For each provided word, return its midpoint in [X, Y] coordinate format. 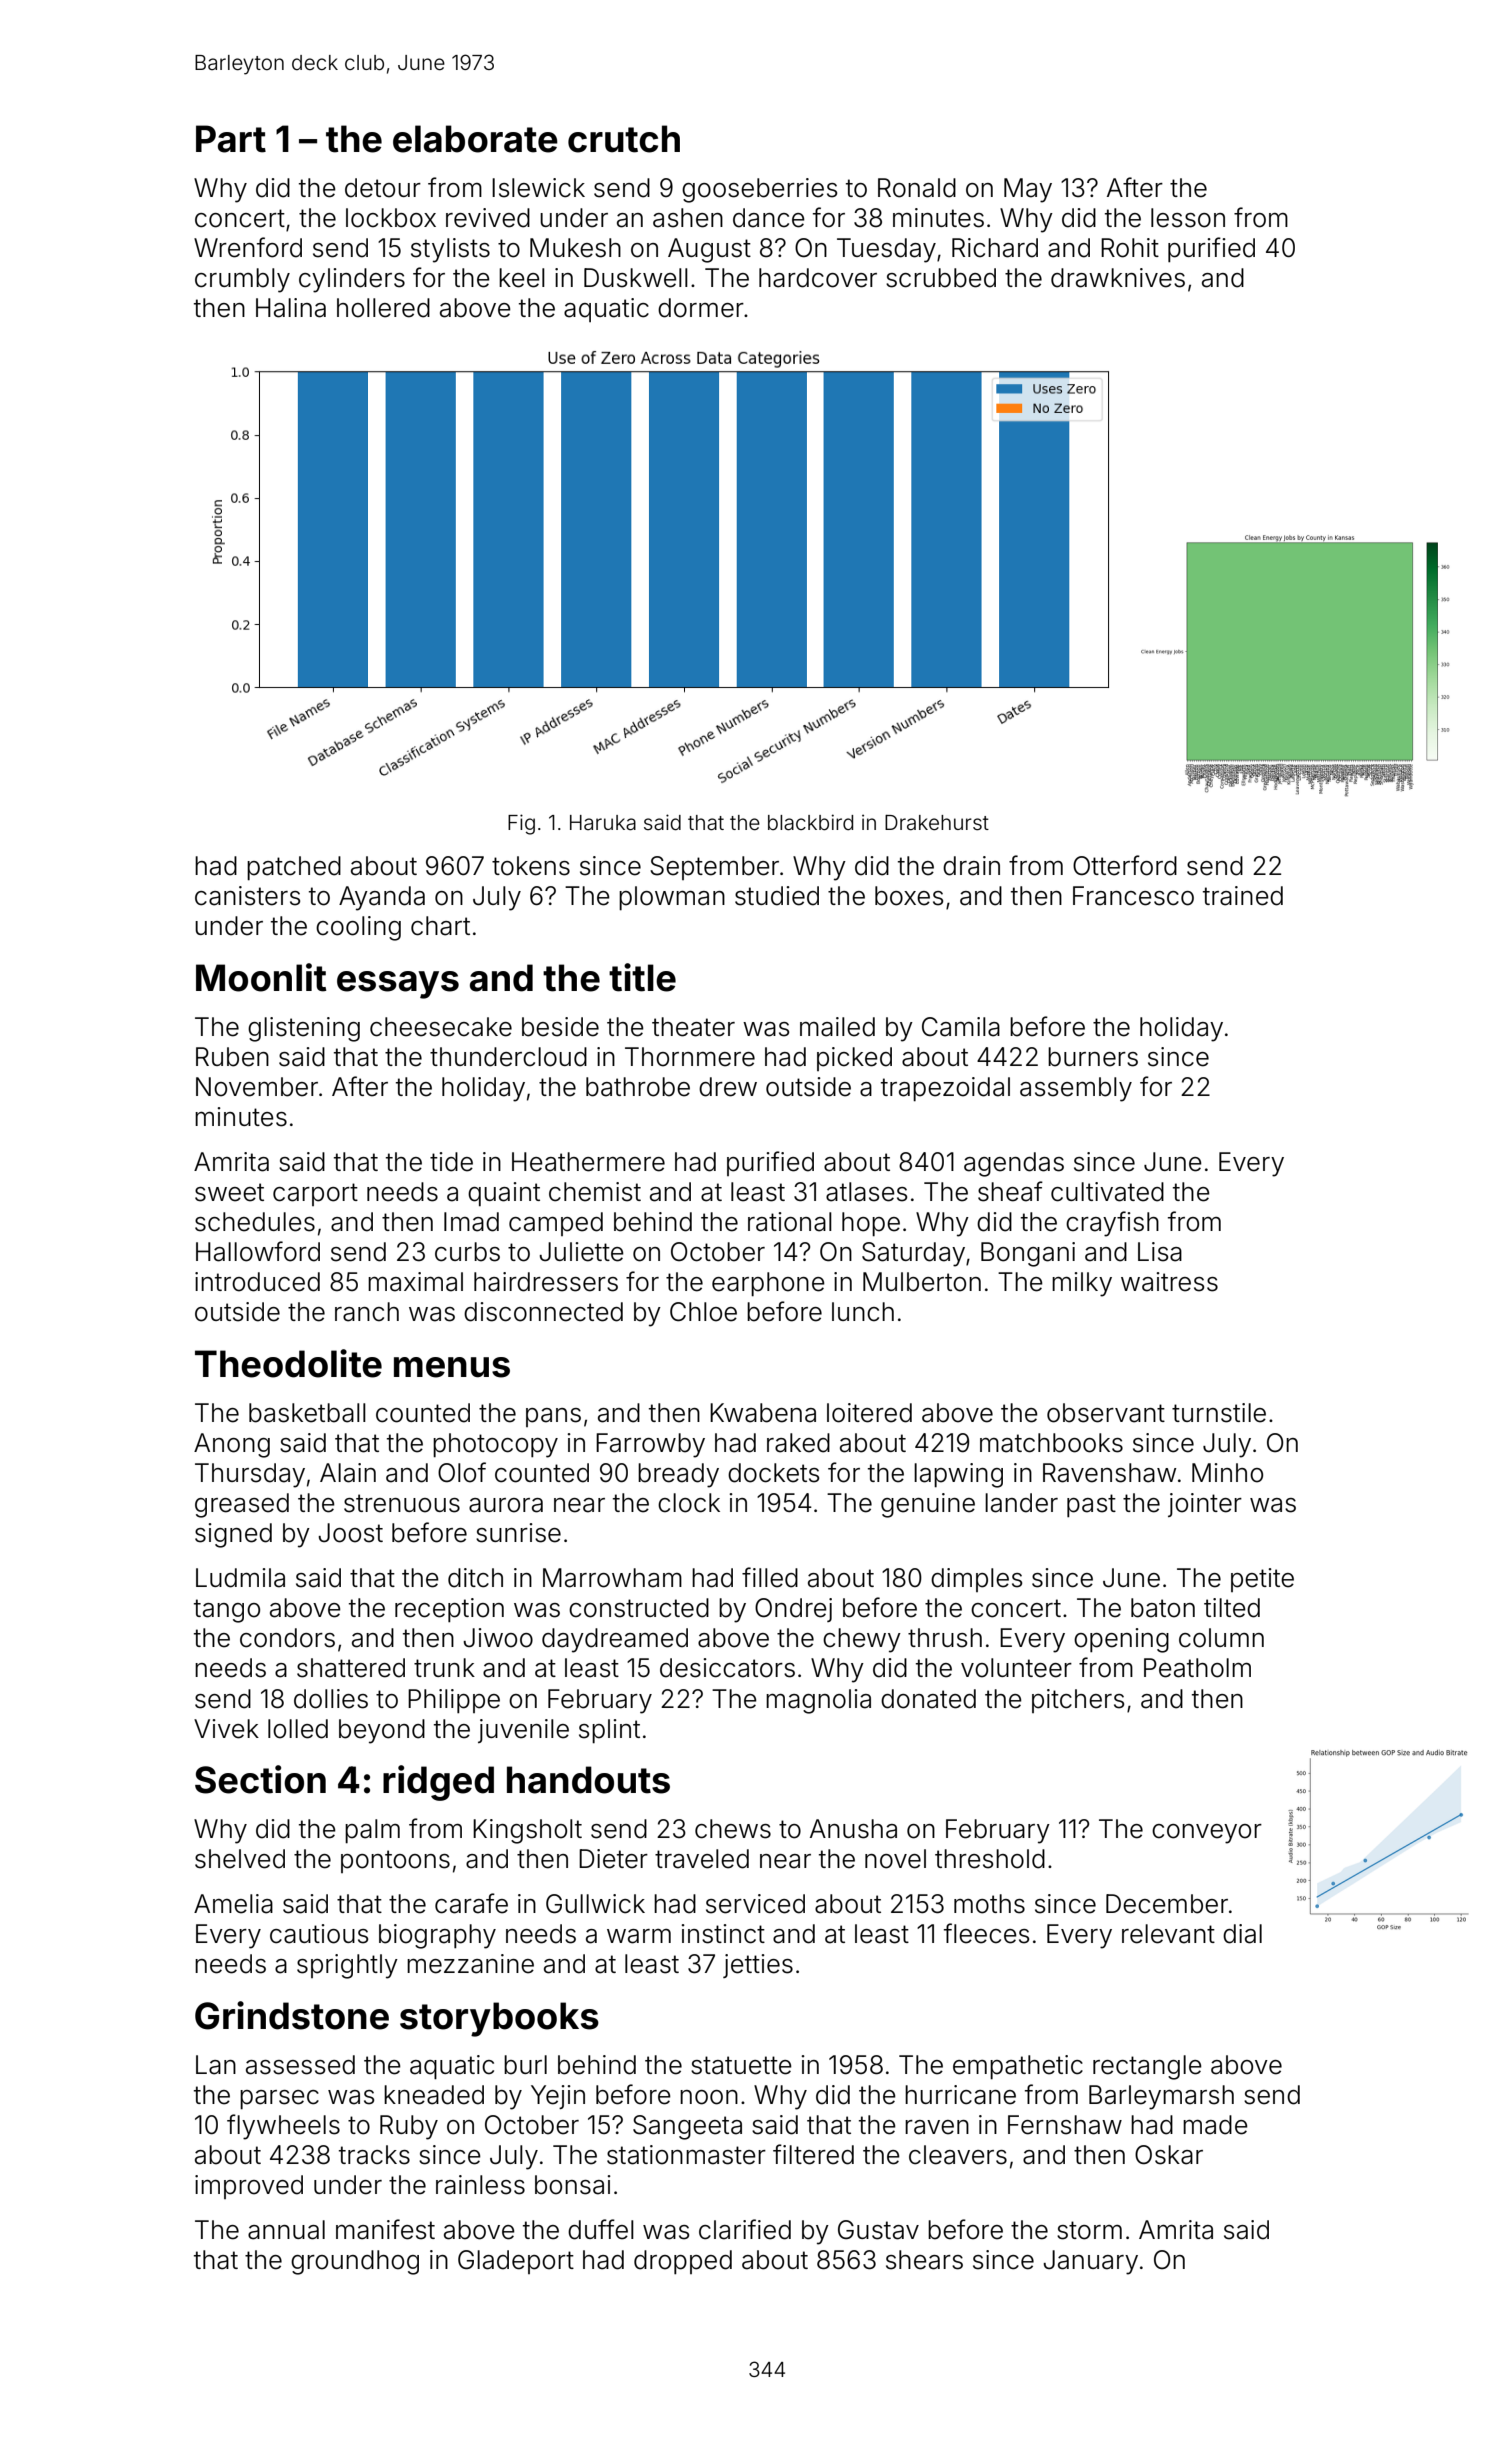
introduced [257, 1282]
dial [1242, 1934]
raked [798, 1443]
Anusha [853, 1829]
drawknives [1118, 278]
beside [560, 1027]
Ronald [917, 188]
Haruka [603, 822]
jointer [1205, 1505]
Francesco [1133, 896]
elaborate [475, 139]
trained [1243, 896]
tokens [531, 866]
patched [294, 868]
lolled [298, 1729]
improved [249, 2187]
